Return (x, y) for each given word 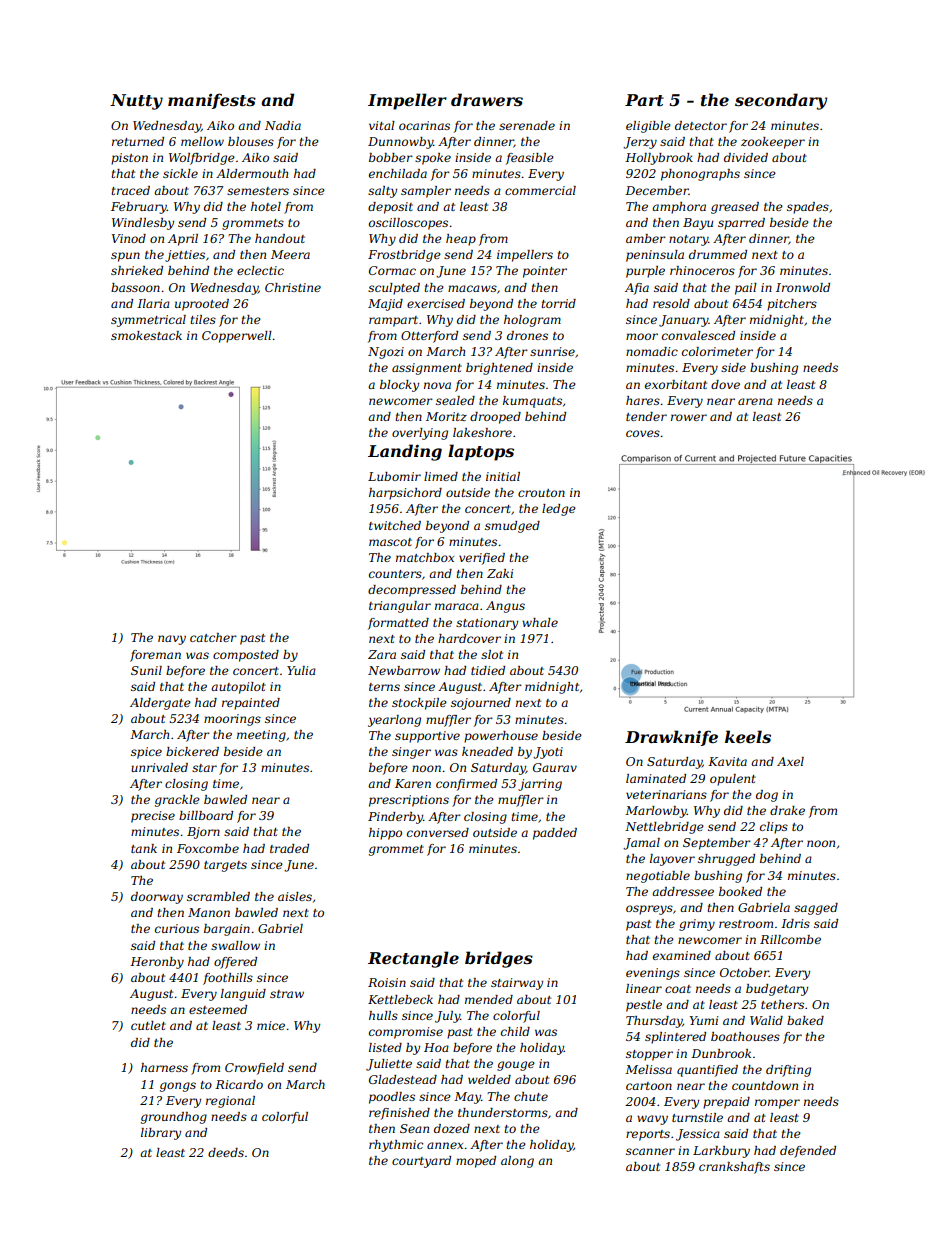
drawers (487, 99)
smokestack (146, 335)
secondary (781, 101)
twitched (395, 525)
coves (643, 433)
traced (130, 190)
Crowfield (254, 1069)
